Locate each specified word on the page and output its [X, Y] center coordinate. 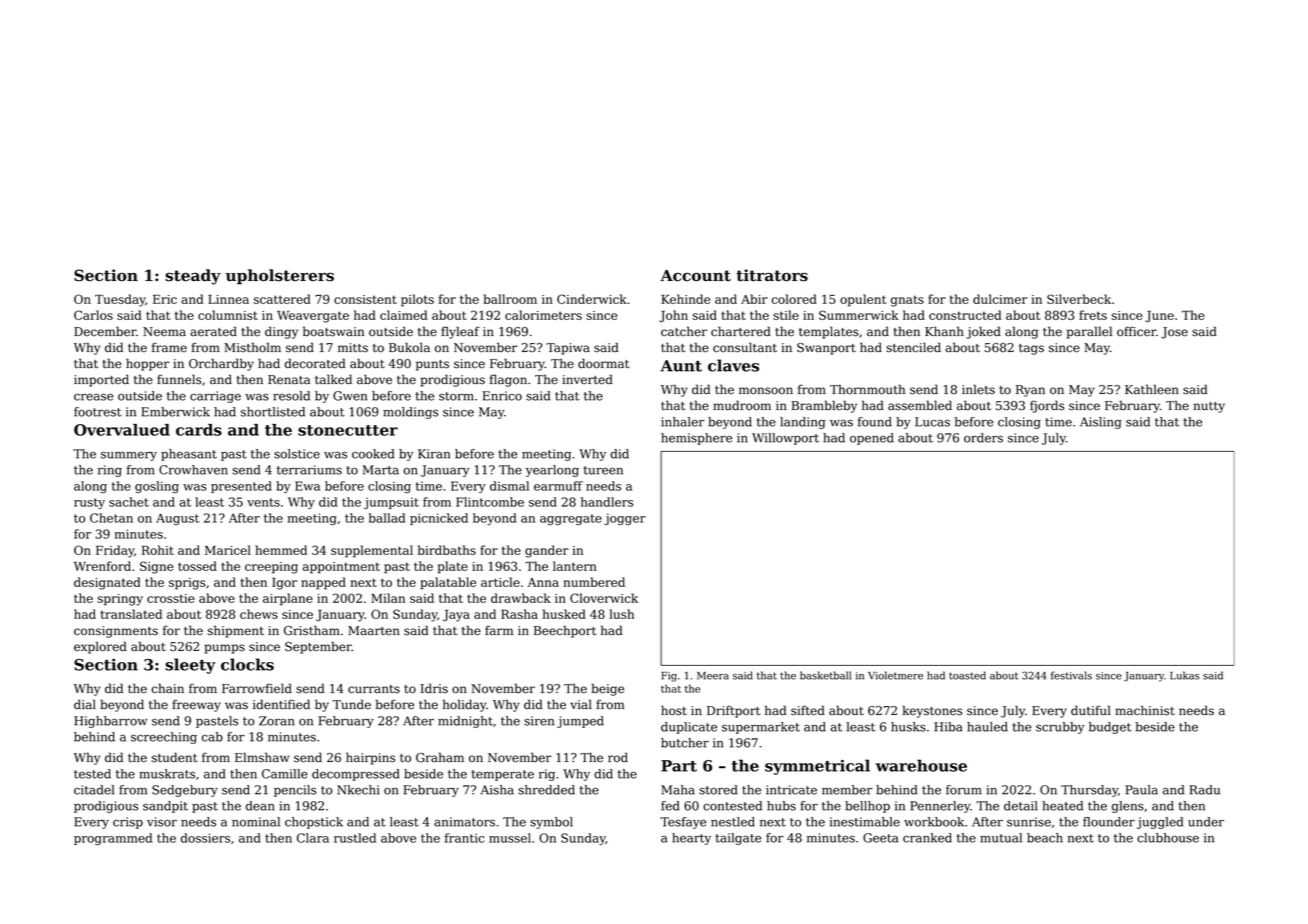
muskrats [167, 774]
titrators [772, 275]
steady [193, 277]
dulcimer [1000, 299]
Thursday [1089, 791]
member [847, 790]
